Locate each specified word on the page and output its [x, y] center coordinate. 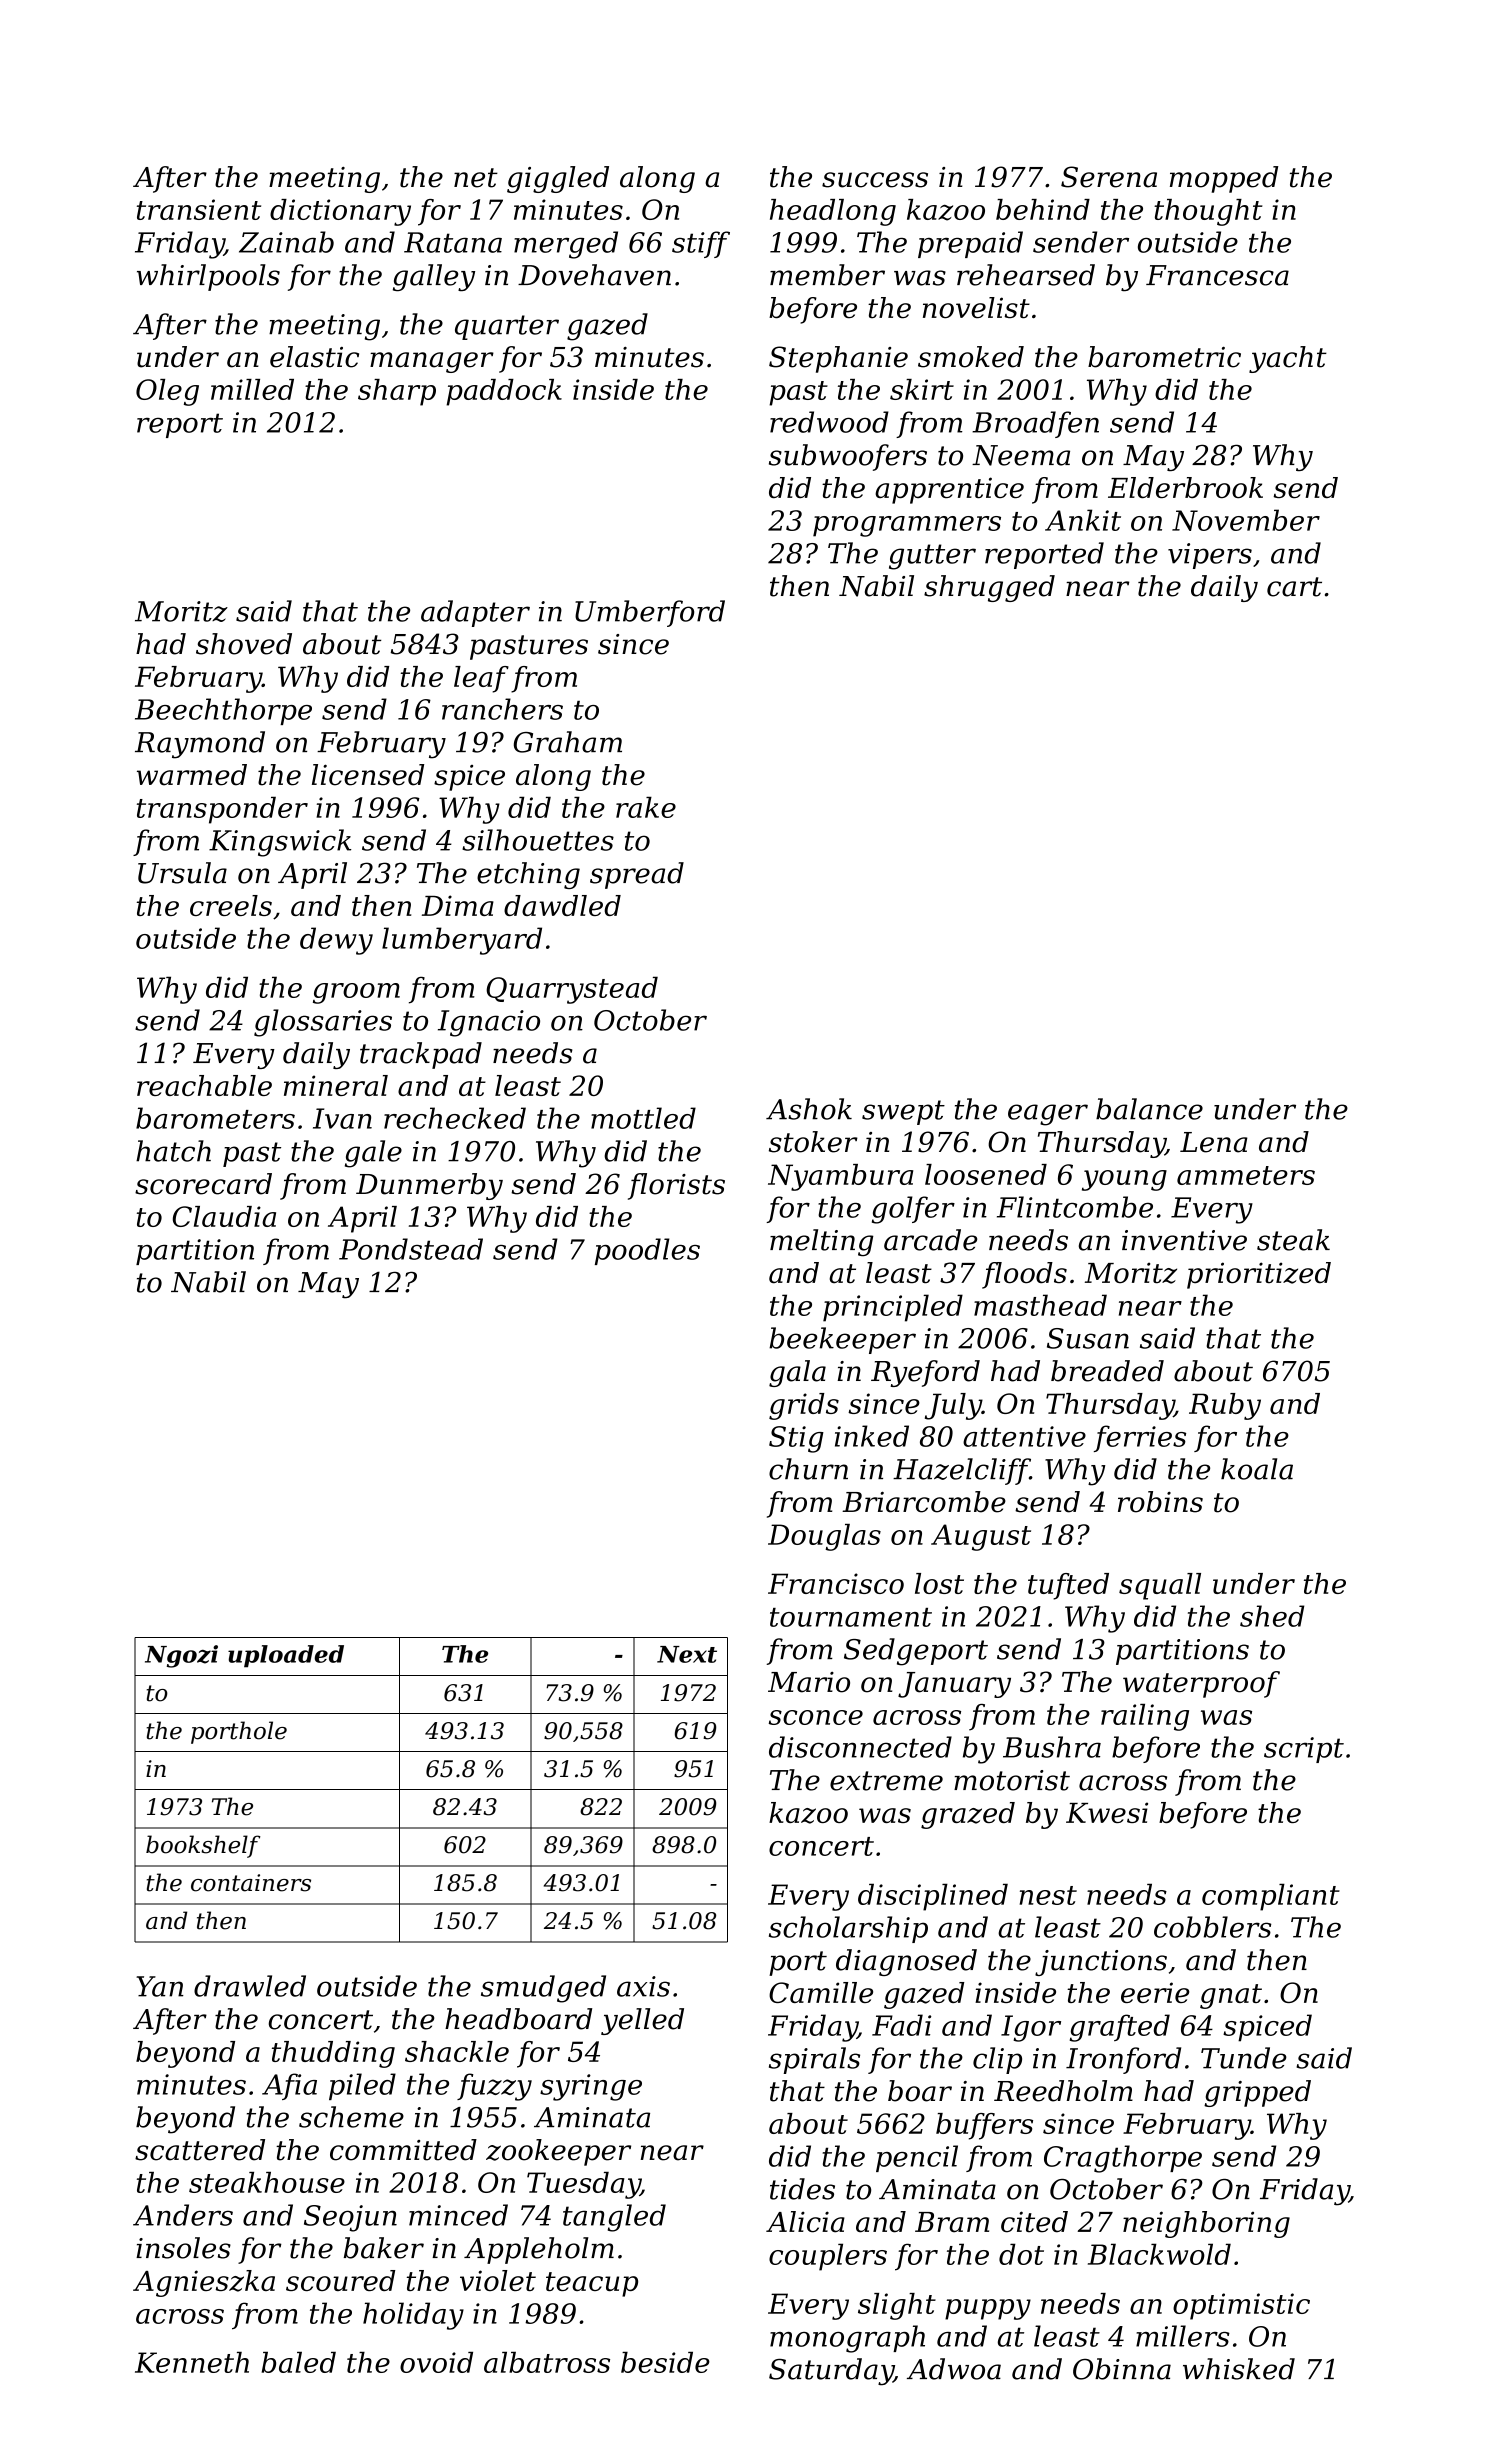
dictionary [340, 212]
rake [646, 807]
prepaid [970, 244]
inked [872, 1436]
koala [1257, 1469]
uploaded [286, 1656]
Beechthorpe [223, 711]
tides [802, 2189]
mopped [1224, 179]
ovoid [436, 2362]
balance [1149, 1109]
